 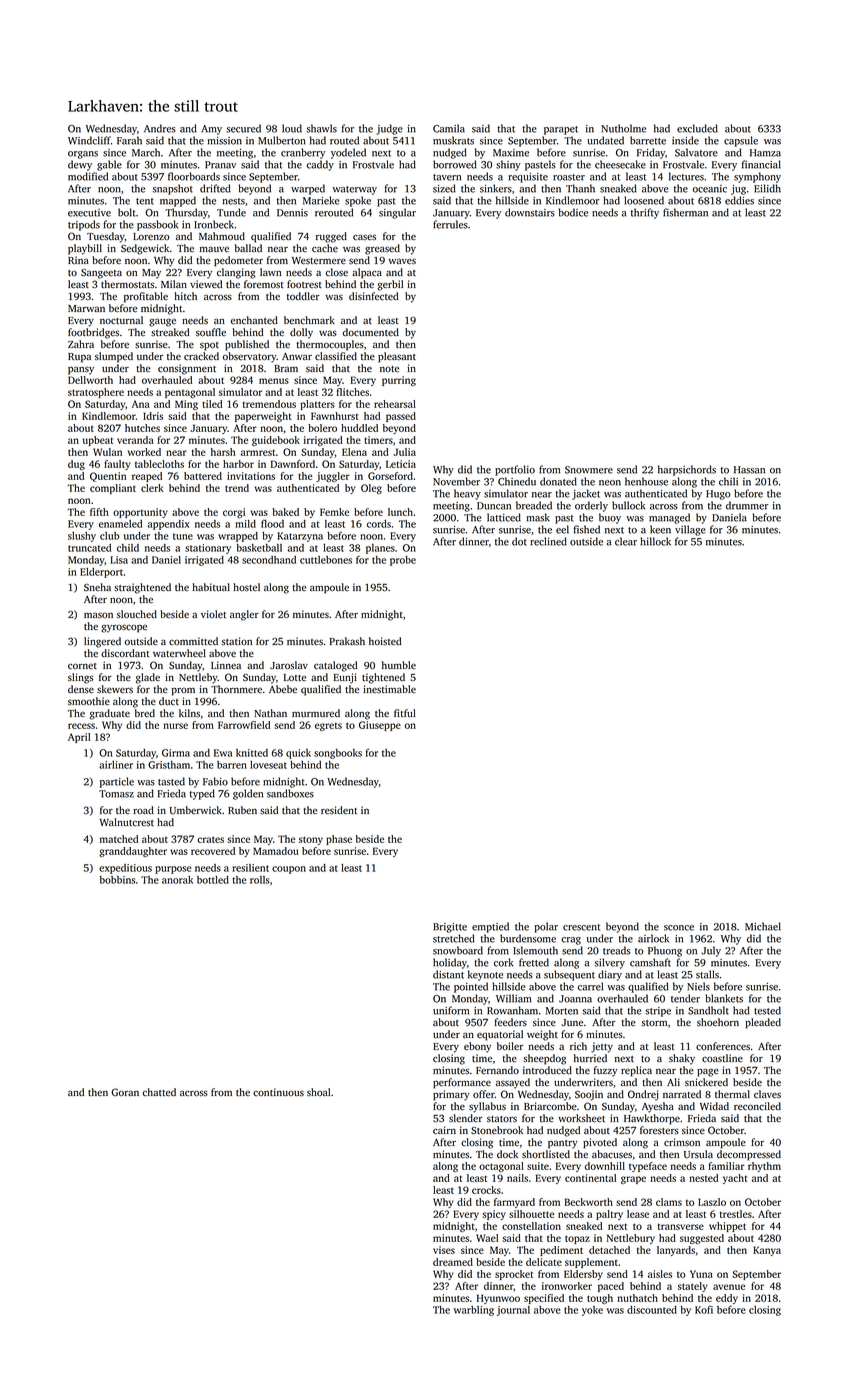 I want to click on chatted, so click(x=159, y=1092).
